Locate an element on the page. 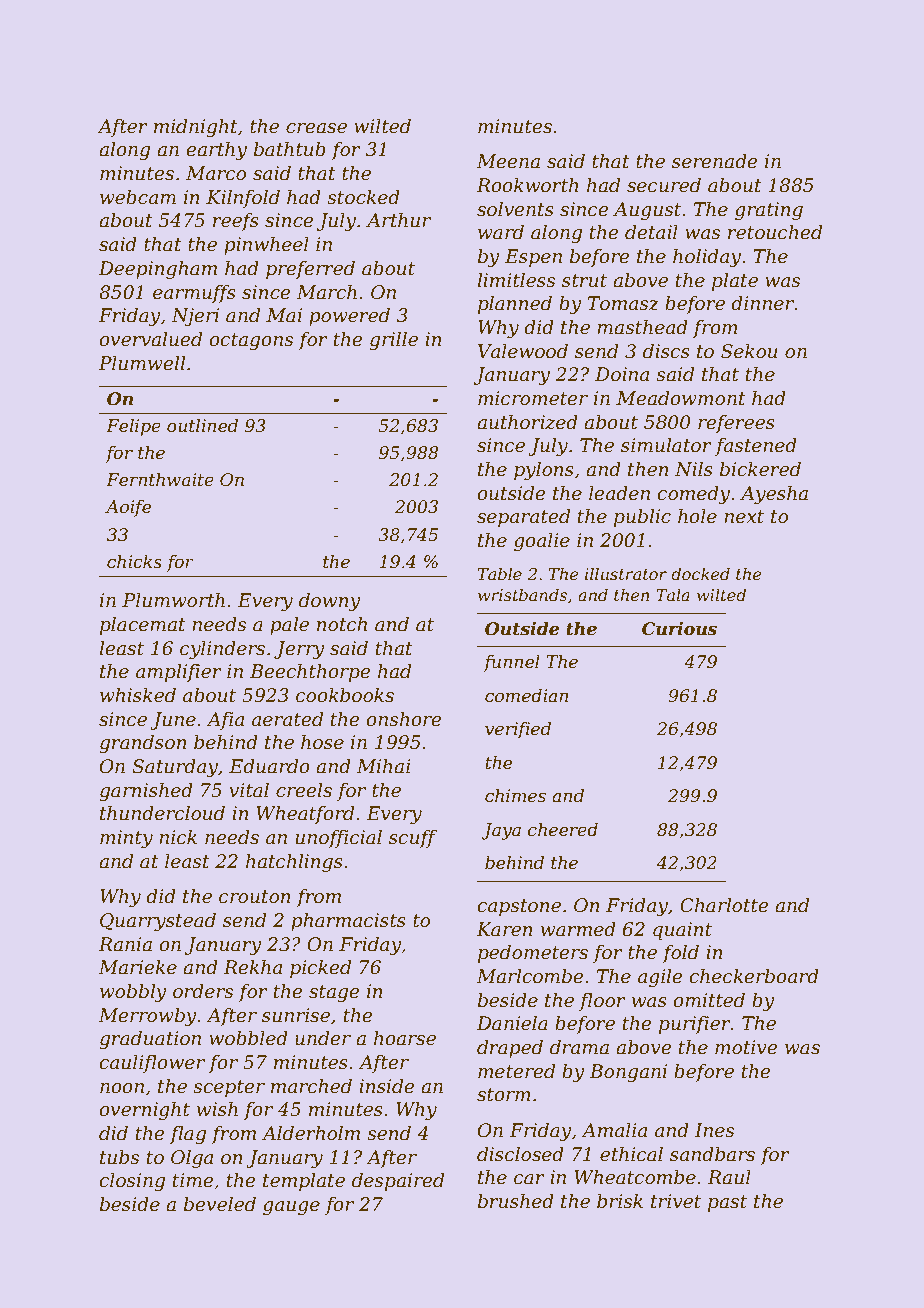 Image resolution: width=924 pixels, height=1308 pixels. Beechthorpe is located at coordinates (310, 673).
